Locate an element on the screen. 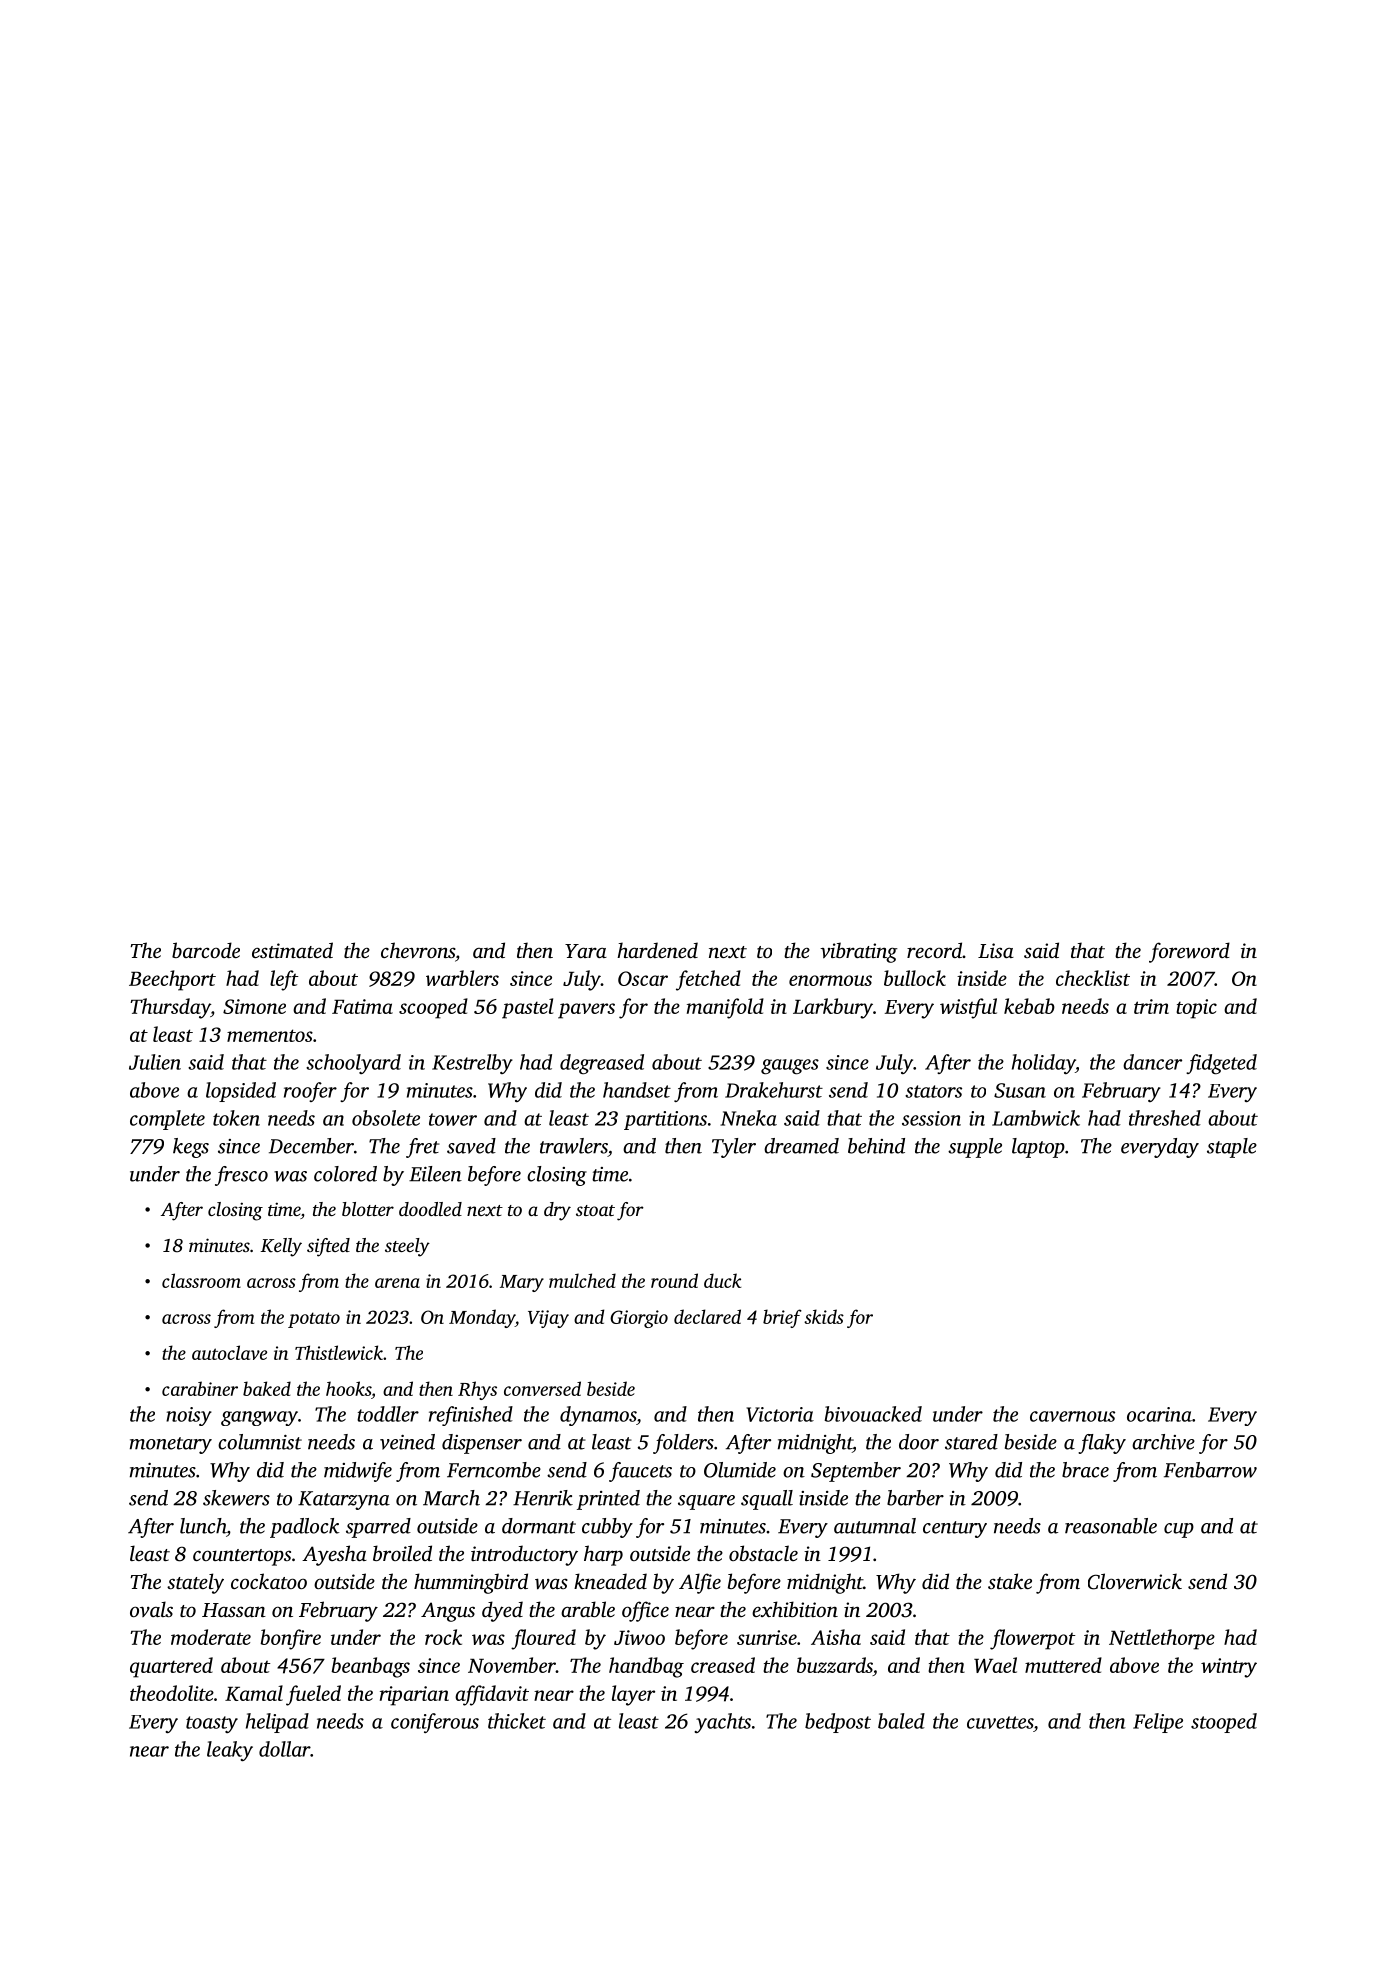 The height and width of the screenshot is (1969, 1386). ocarina is located at coordinates (1159, 1414).
